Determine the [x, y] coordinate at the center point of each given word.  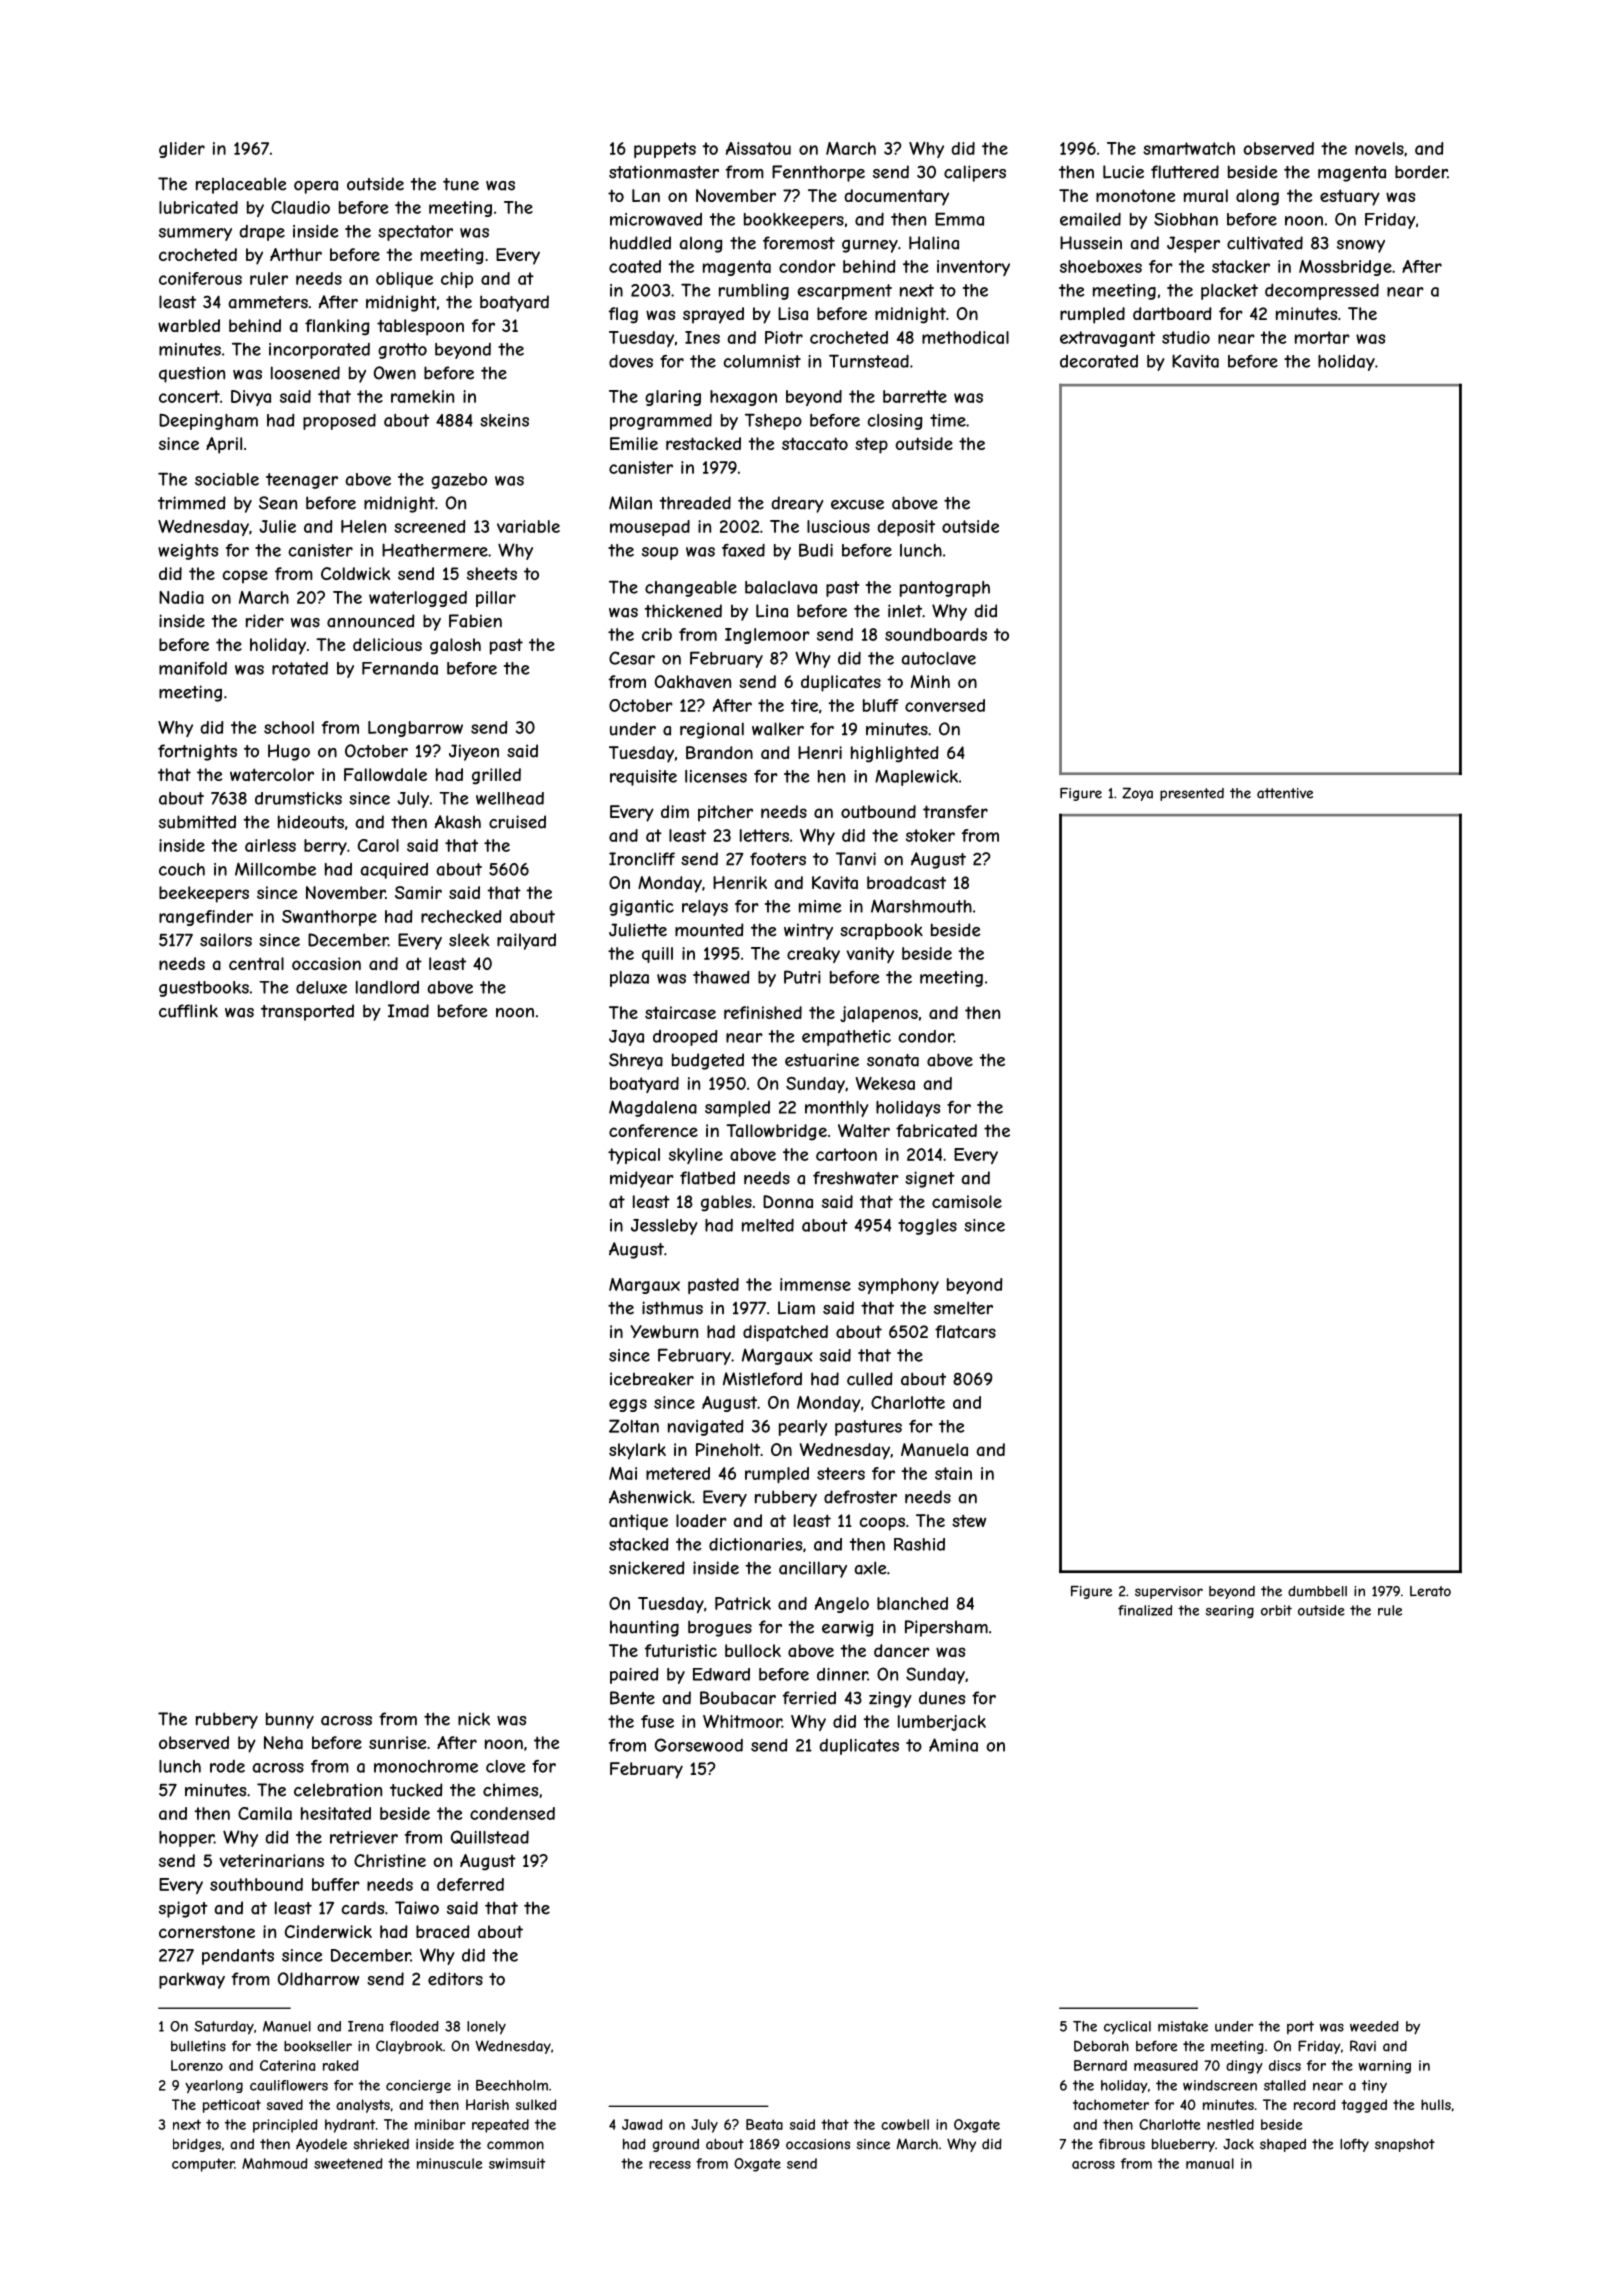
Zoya [1137, 794]
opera [316, 187]
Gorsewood [699, 1745]
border [1421, 172]
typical [634, 1156]
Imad [408, 1011]
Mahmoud [275, 2163]
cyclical [1127, 2028]
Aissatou [758, 148]
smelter [963, 1308]
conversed [945, 705]
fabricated [936, 1130]
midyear [642, 1179]
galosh [455, 646]
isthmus [672, 1308]
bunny [290, 1720]
